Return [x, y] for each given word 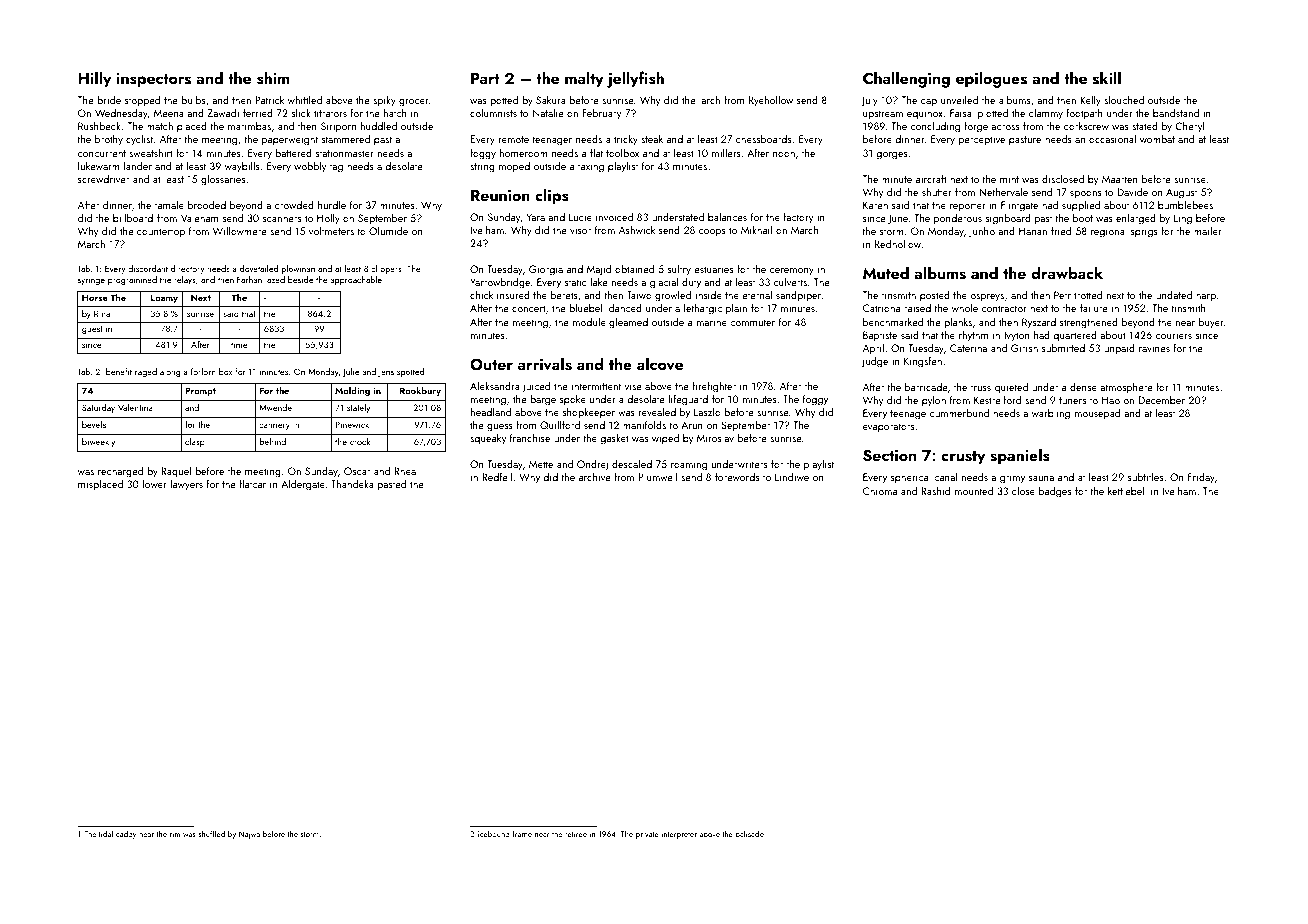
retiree [576, 834]
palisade [750, 835]
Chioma [880, 491]
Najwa [249, 835]
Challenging [906, 79]
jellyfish [635, 79]
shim [273, 78]
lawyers [187, 485]
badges [1055, 492]
